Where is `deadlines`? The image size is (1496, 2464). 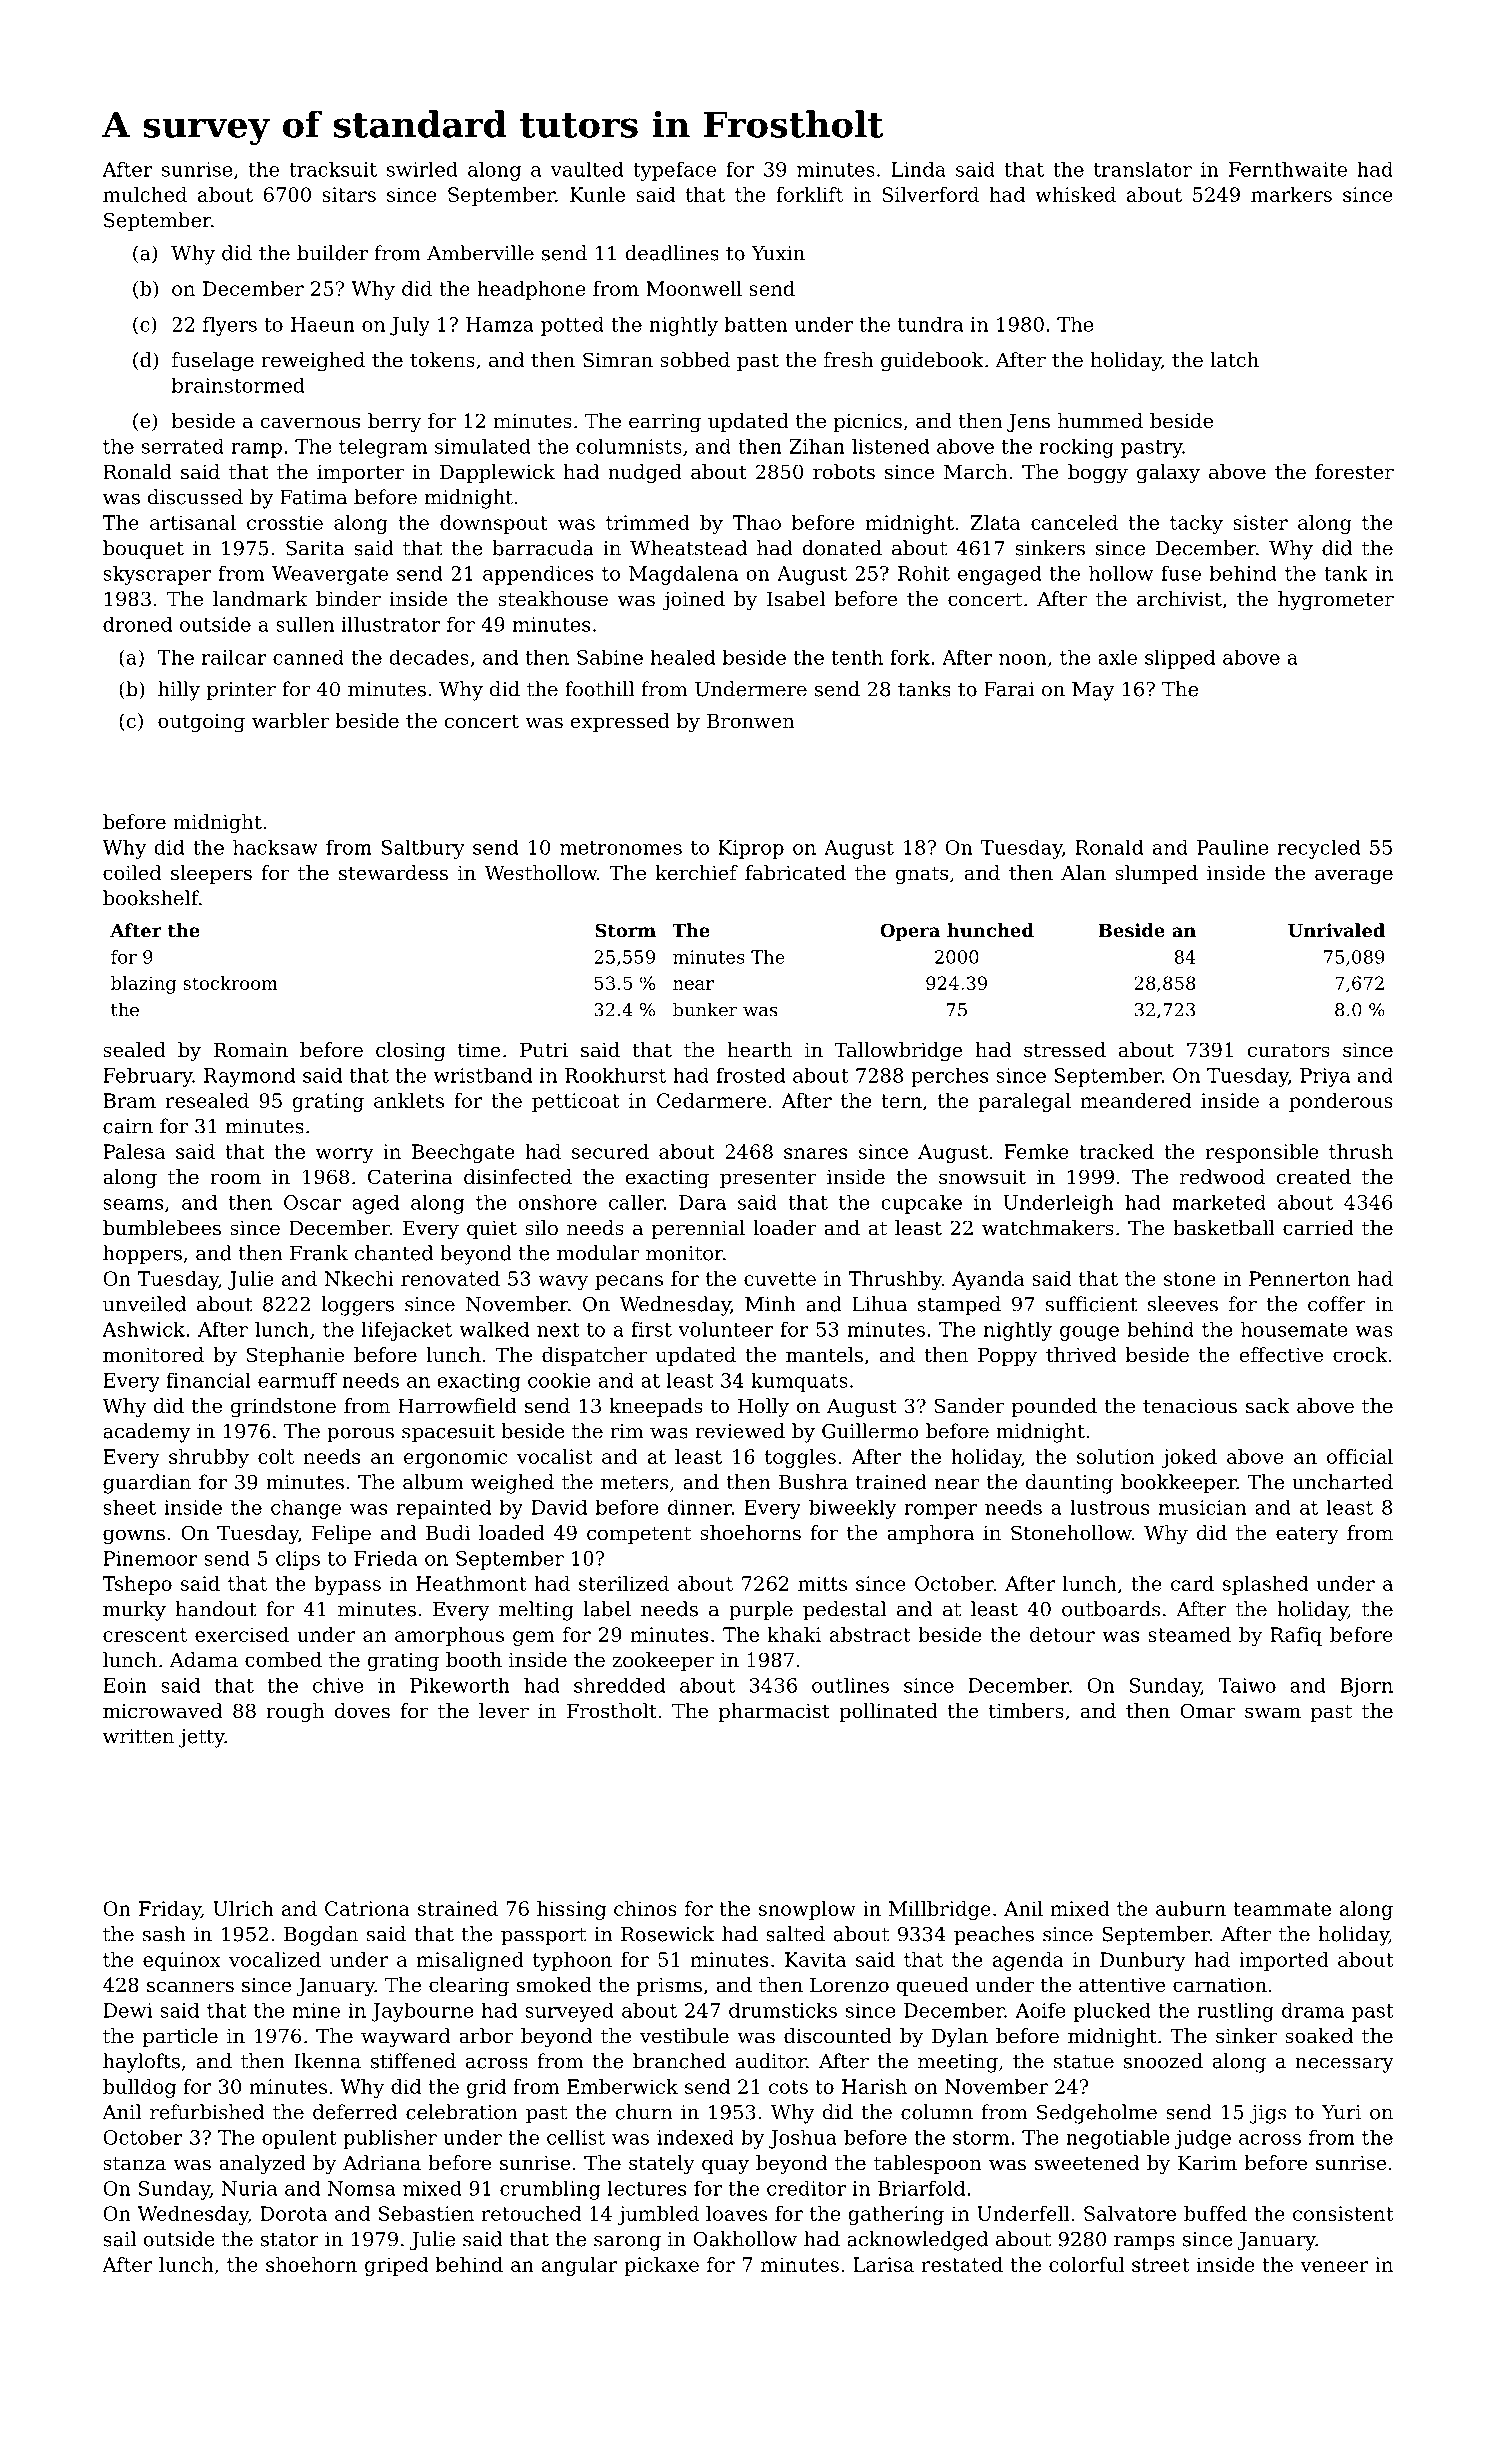 deadlines is located at coordinates (672, 253).
